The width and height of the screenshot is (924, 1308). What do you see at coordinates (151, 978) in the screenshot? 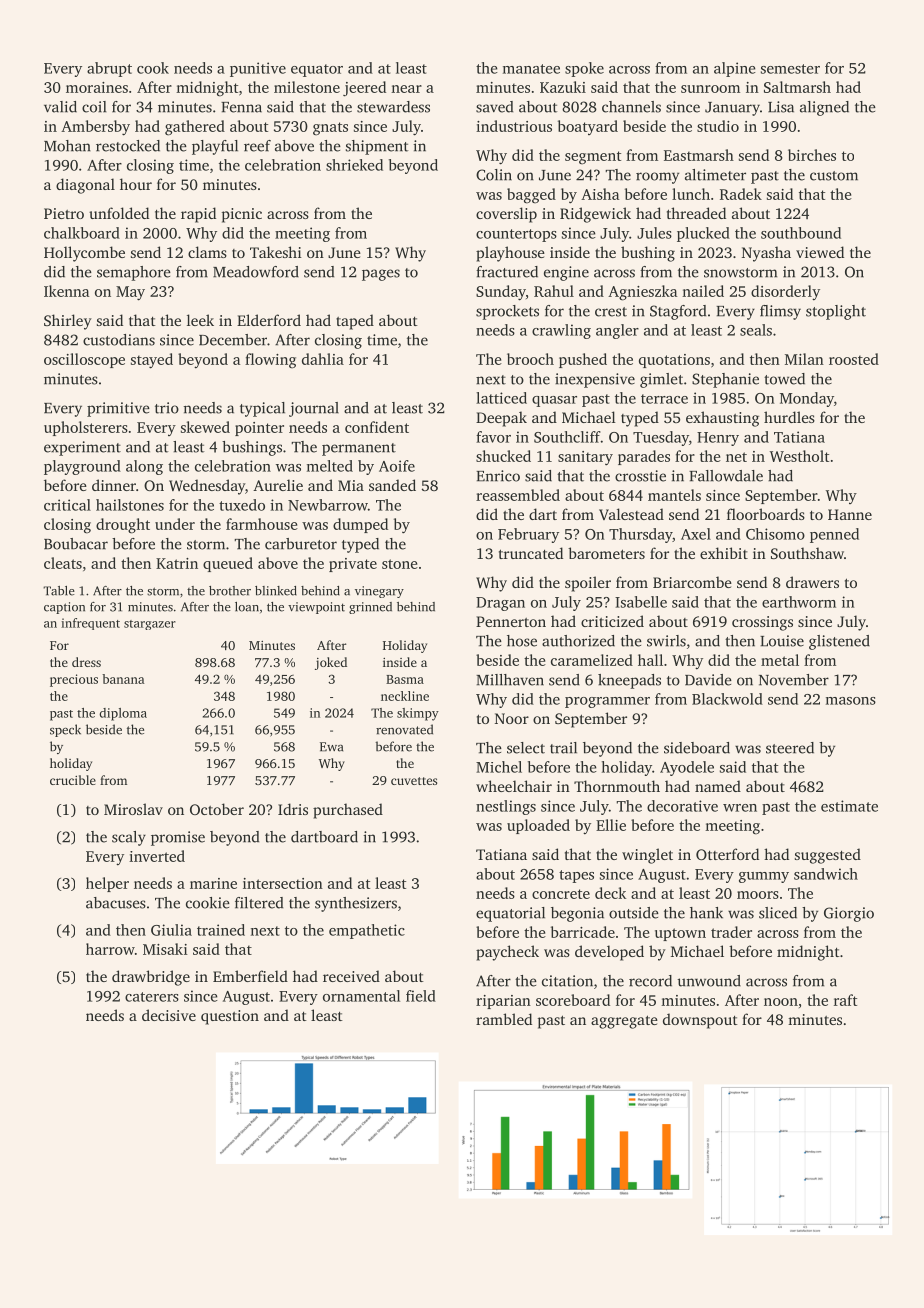
I see `drawbridge` at bounding box center [151, 978].
